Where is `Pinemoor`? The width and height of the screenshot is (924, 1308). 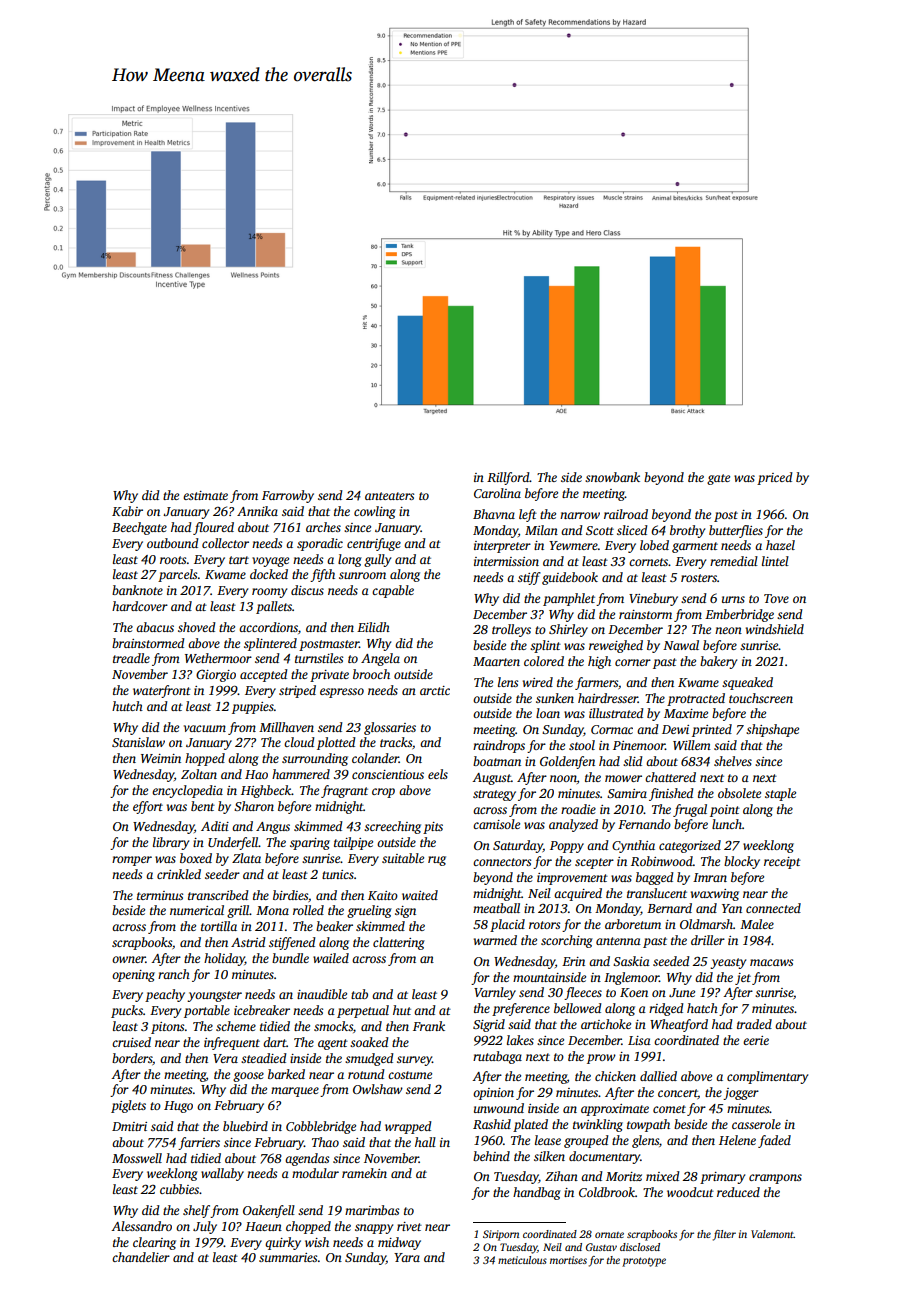
Pinemoor is located at coordinates (639, 745).
